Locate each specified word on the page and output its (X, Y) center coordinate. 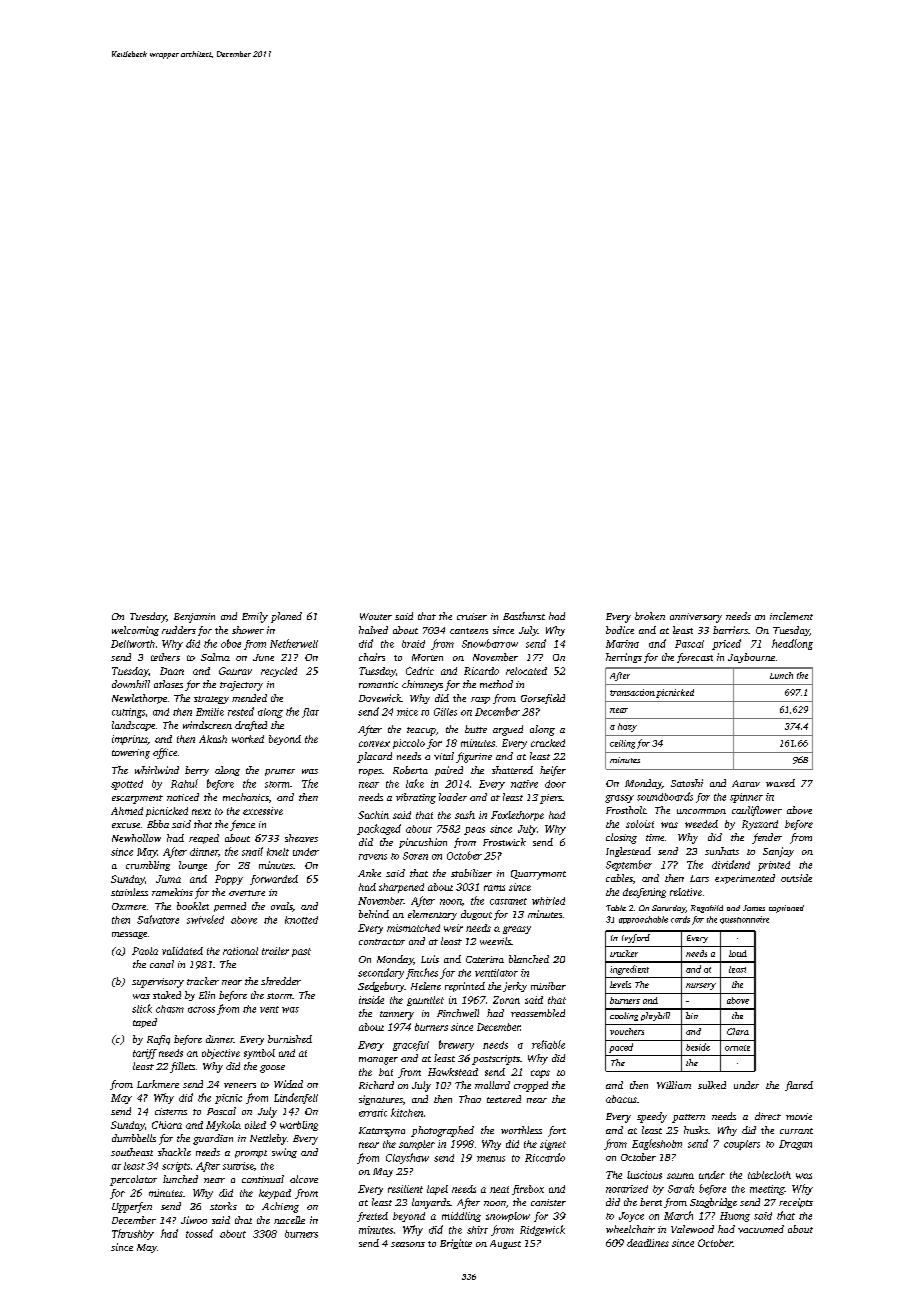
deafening (644, 893)
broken (650, 616)
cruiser (472, 616)
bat (386, 1072)
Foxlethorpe (517, 816)
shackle (174, 1152)
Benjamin (194, 618)
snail (252, 851)
